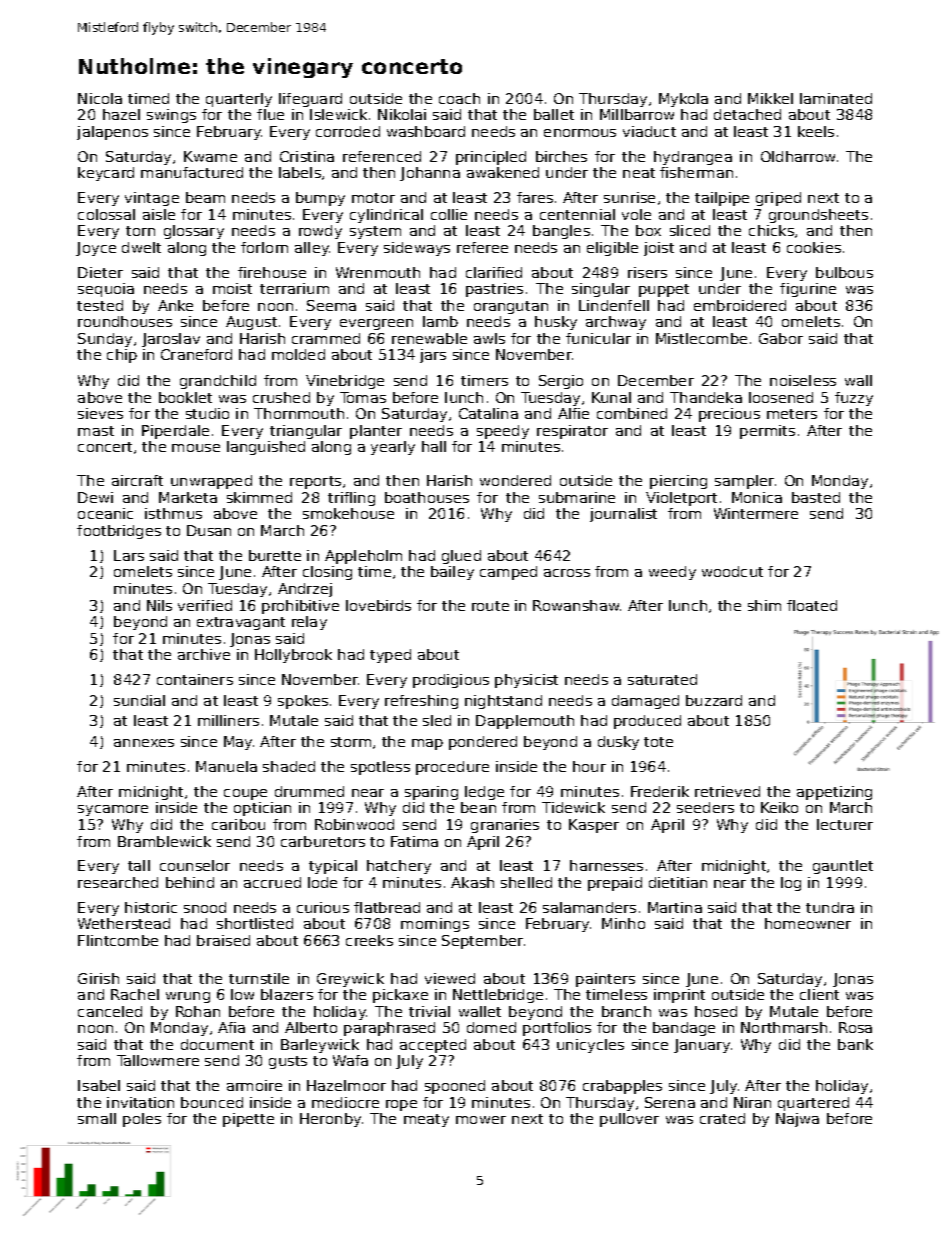 This screenshot has height=1233, width=952. Describe the element at coordinates (490, 606) in the screenshot. I see `route` at that location.
